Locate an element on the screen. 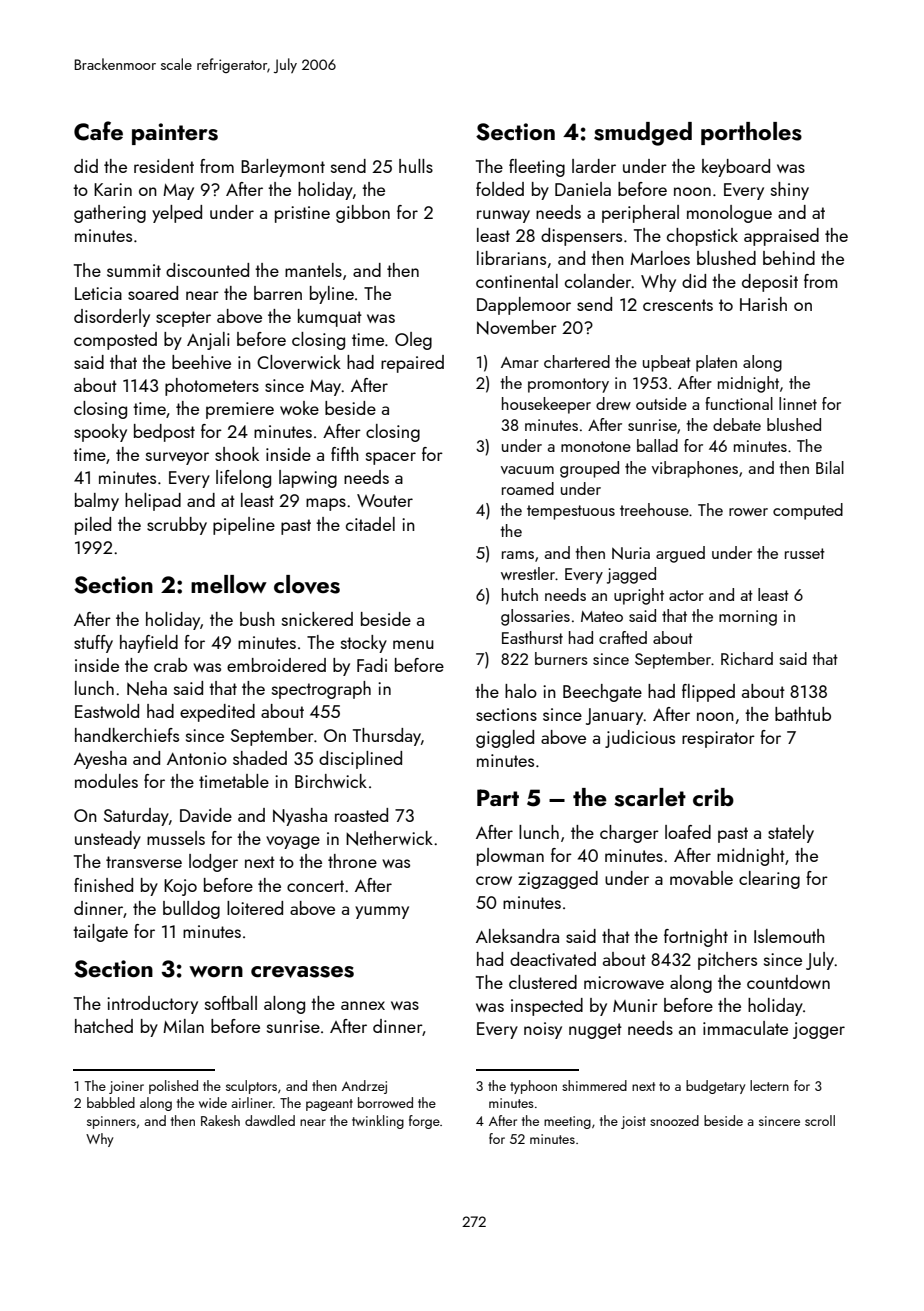  joist is located at coordinates (633, 1122).
